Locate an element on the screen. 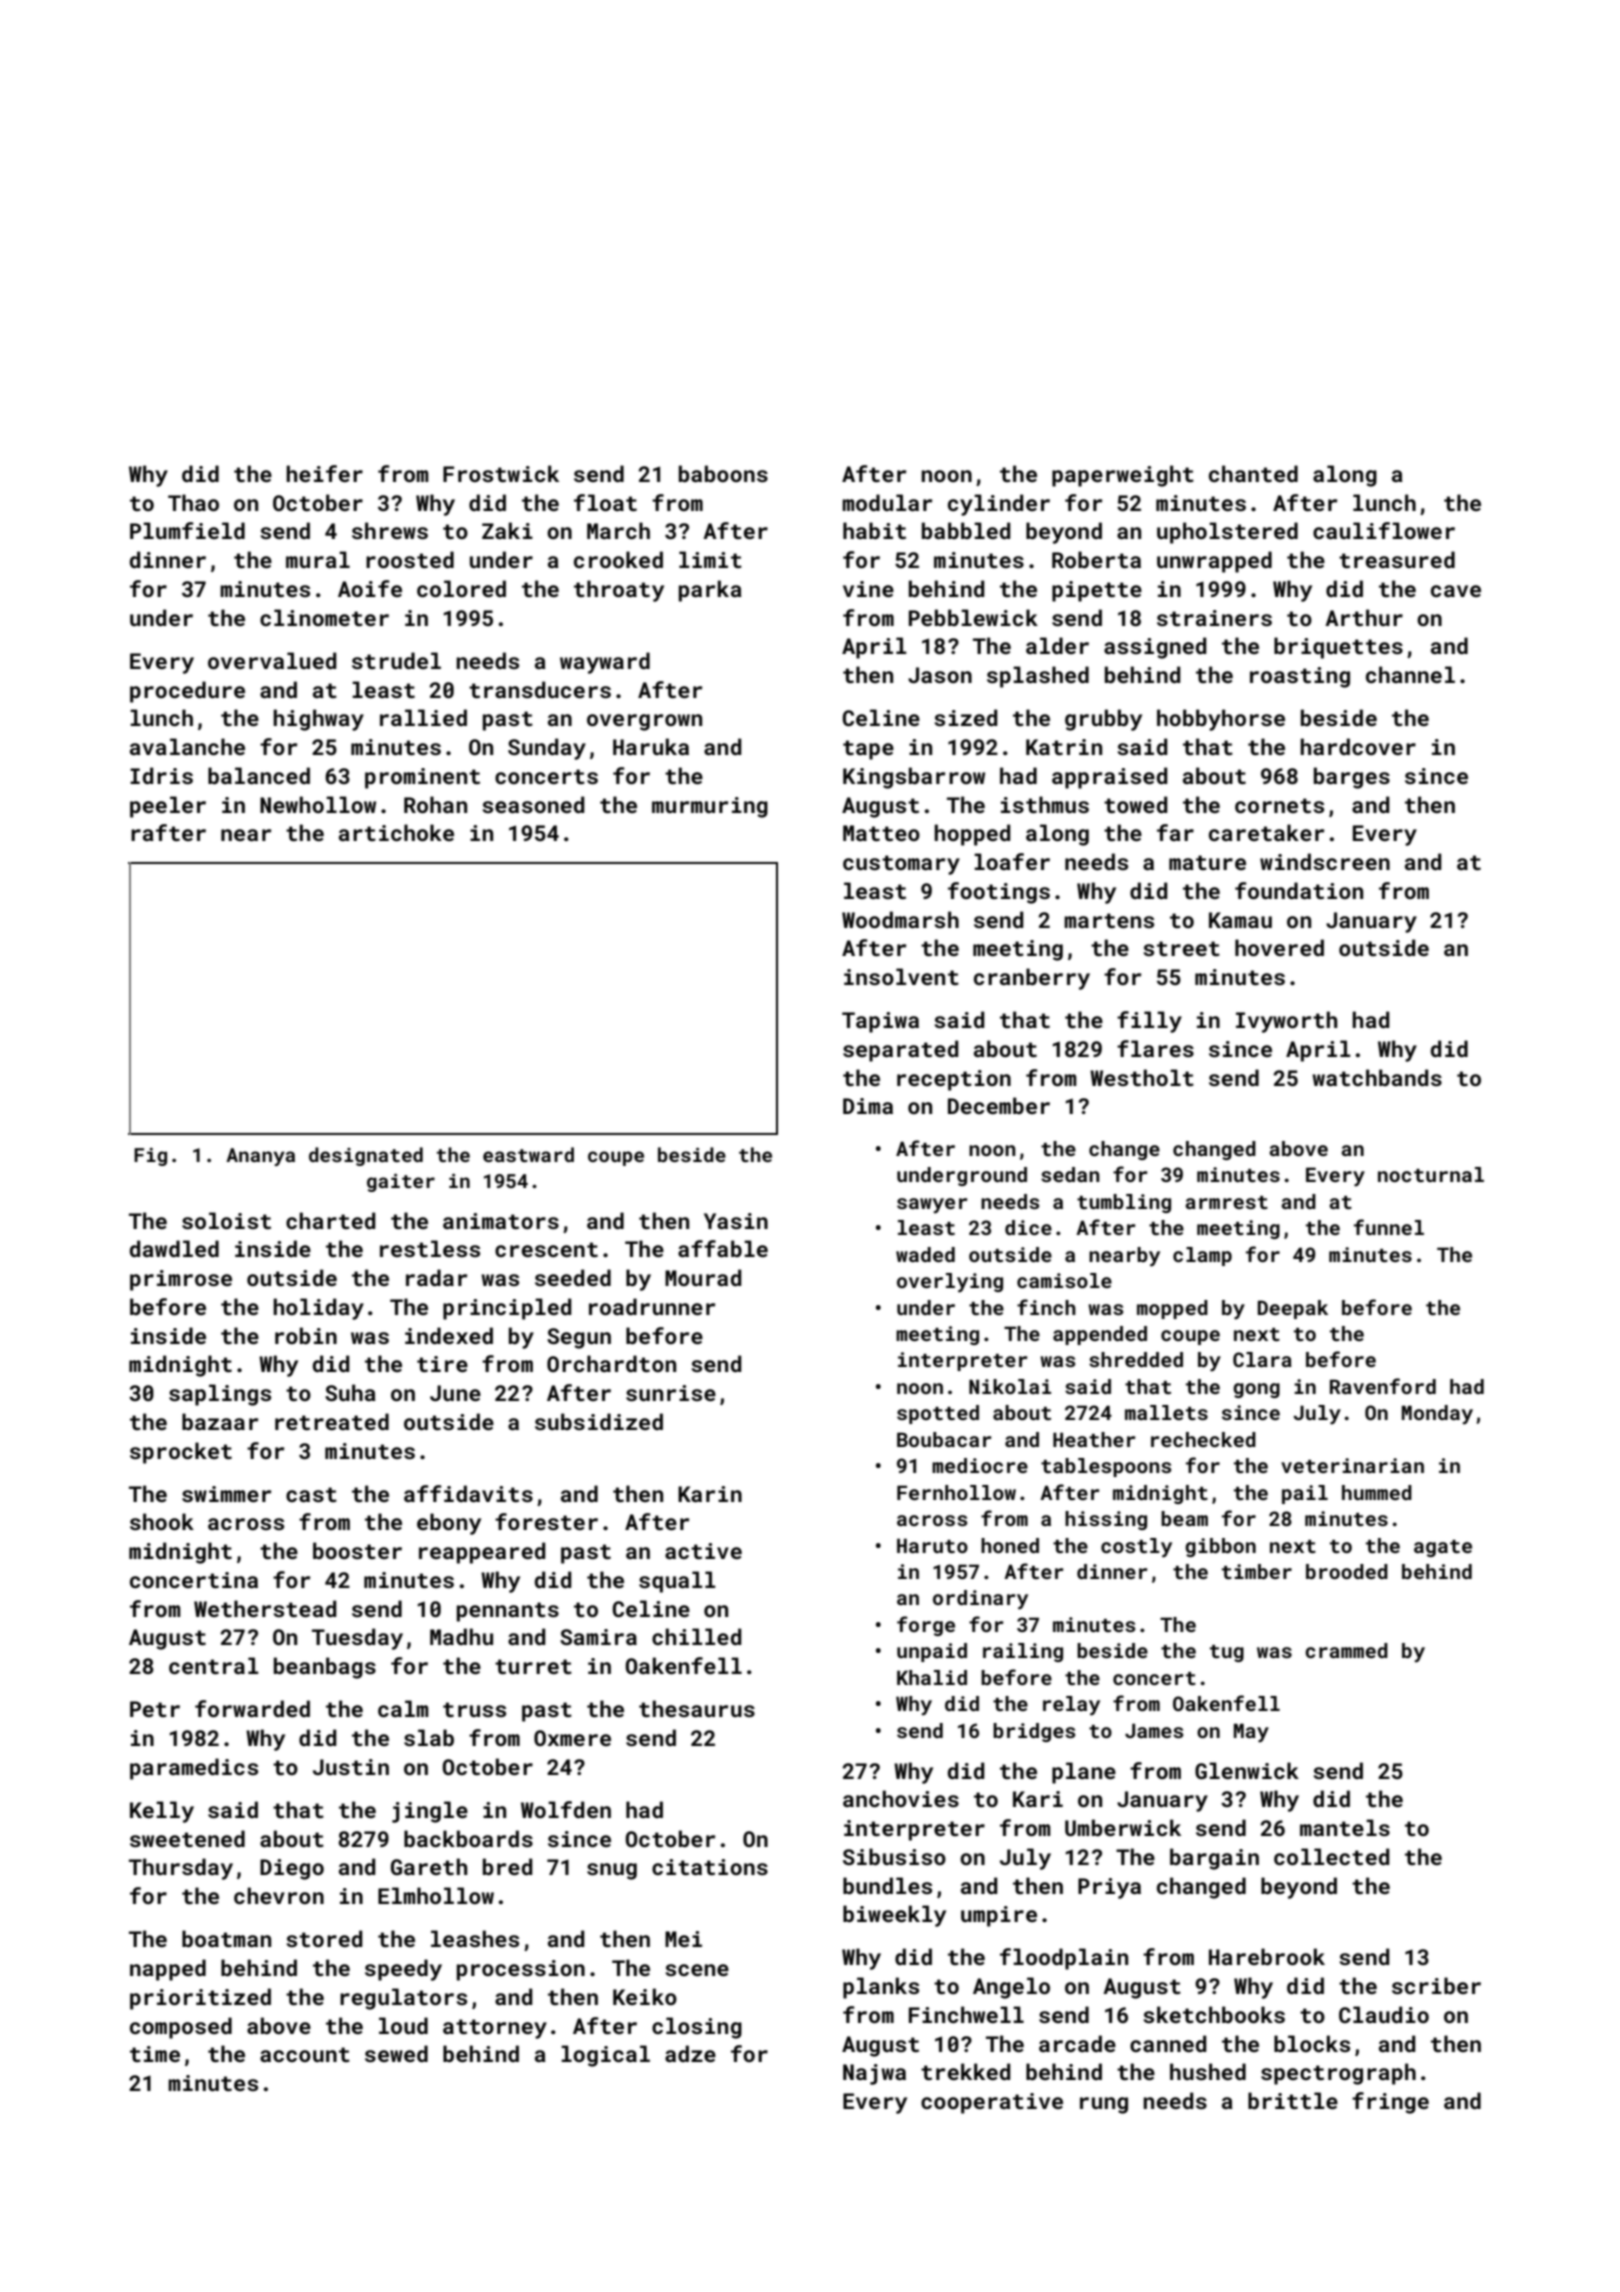 The height and width of the screenshot is (2292, 1620). Frostwick is located at coordinates (501, 473).
